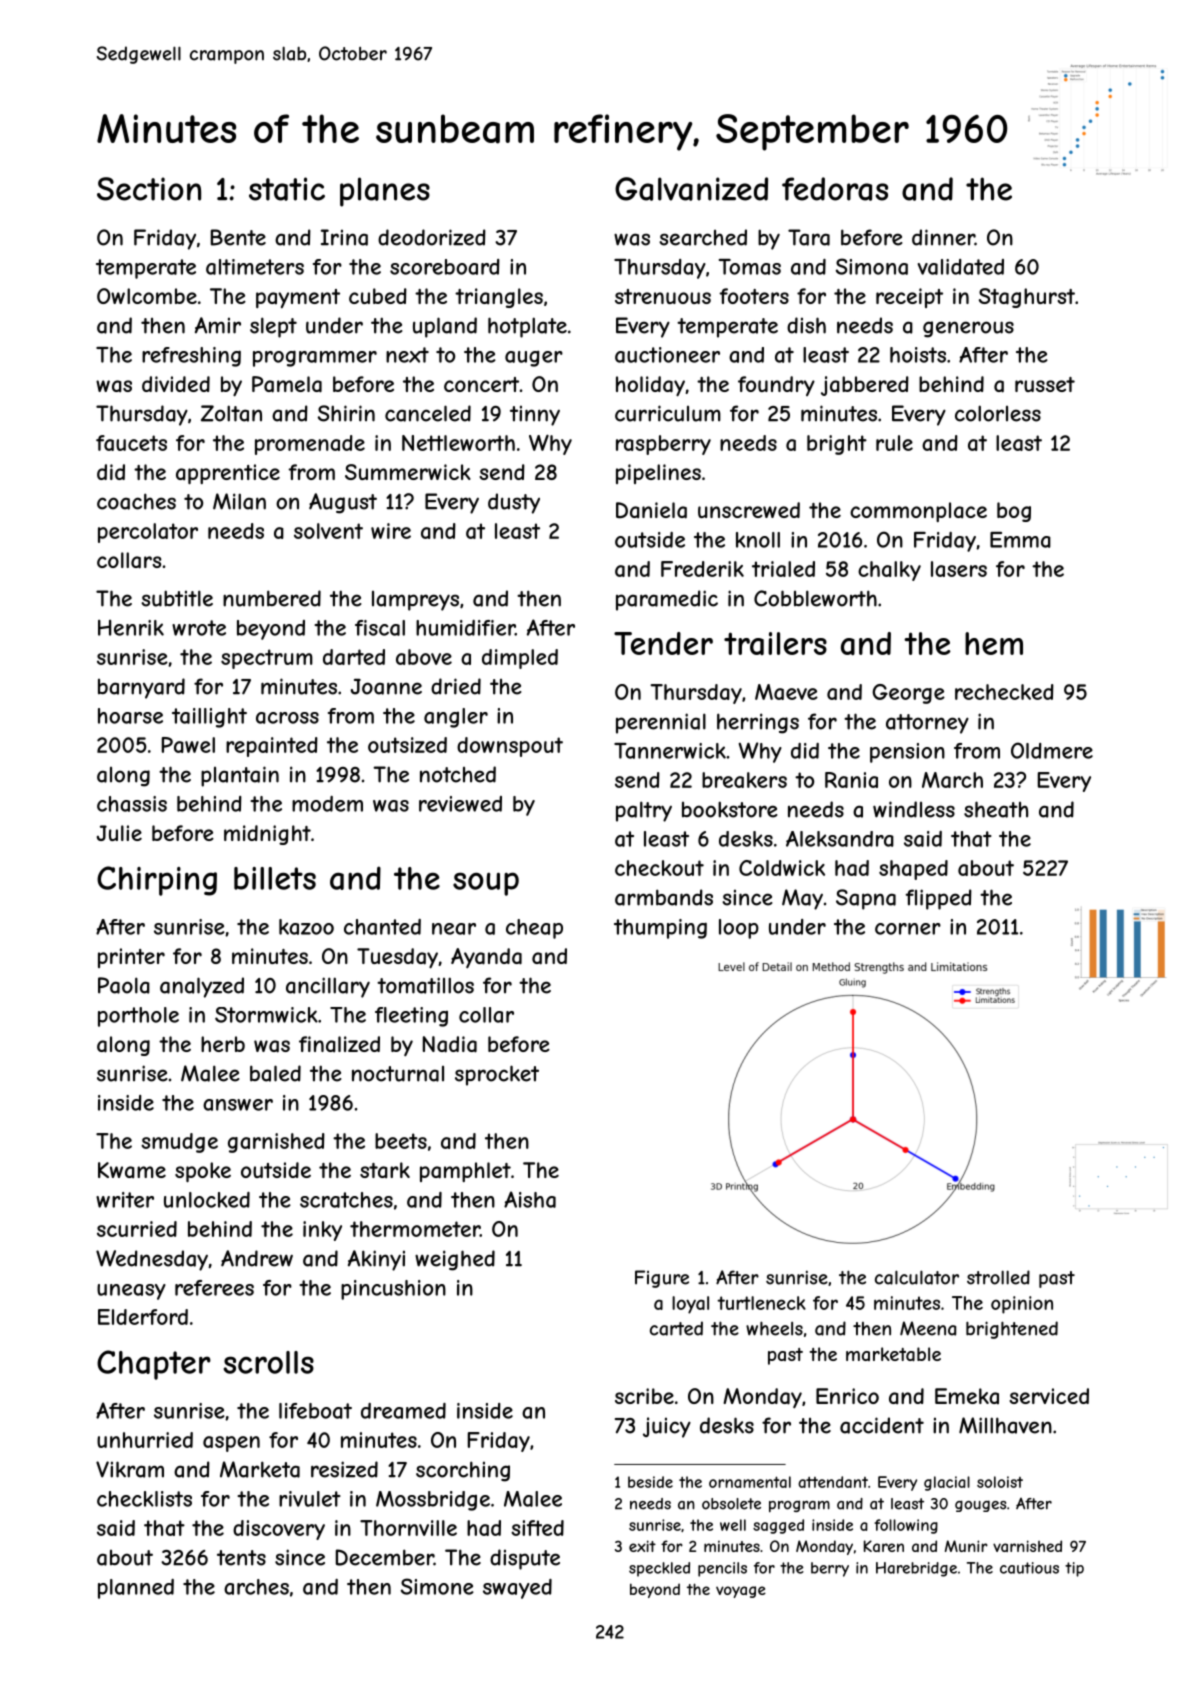  I want to click on Chapter, so click(154, 1365).
